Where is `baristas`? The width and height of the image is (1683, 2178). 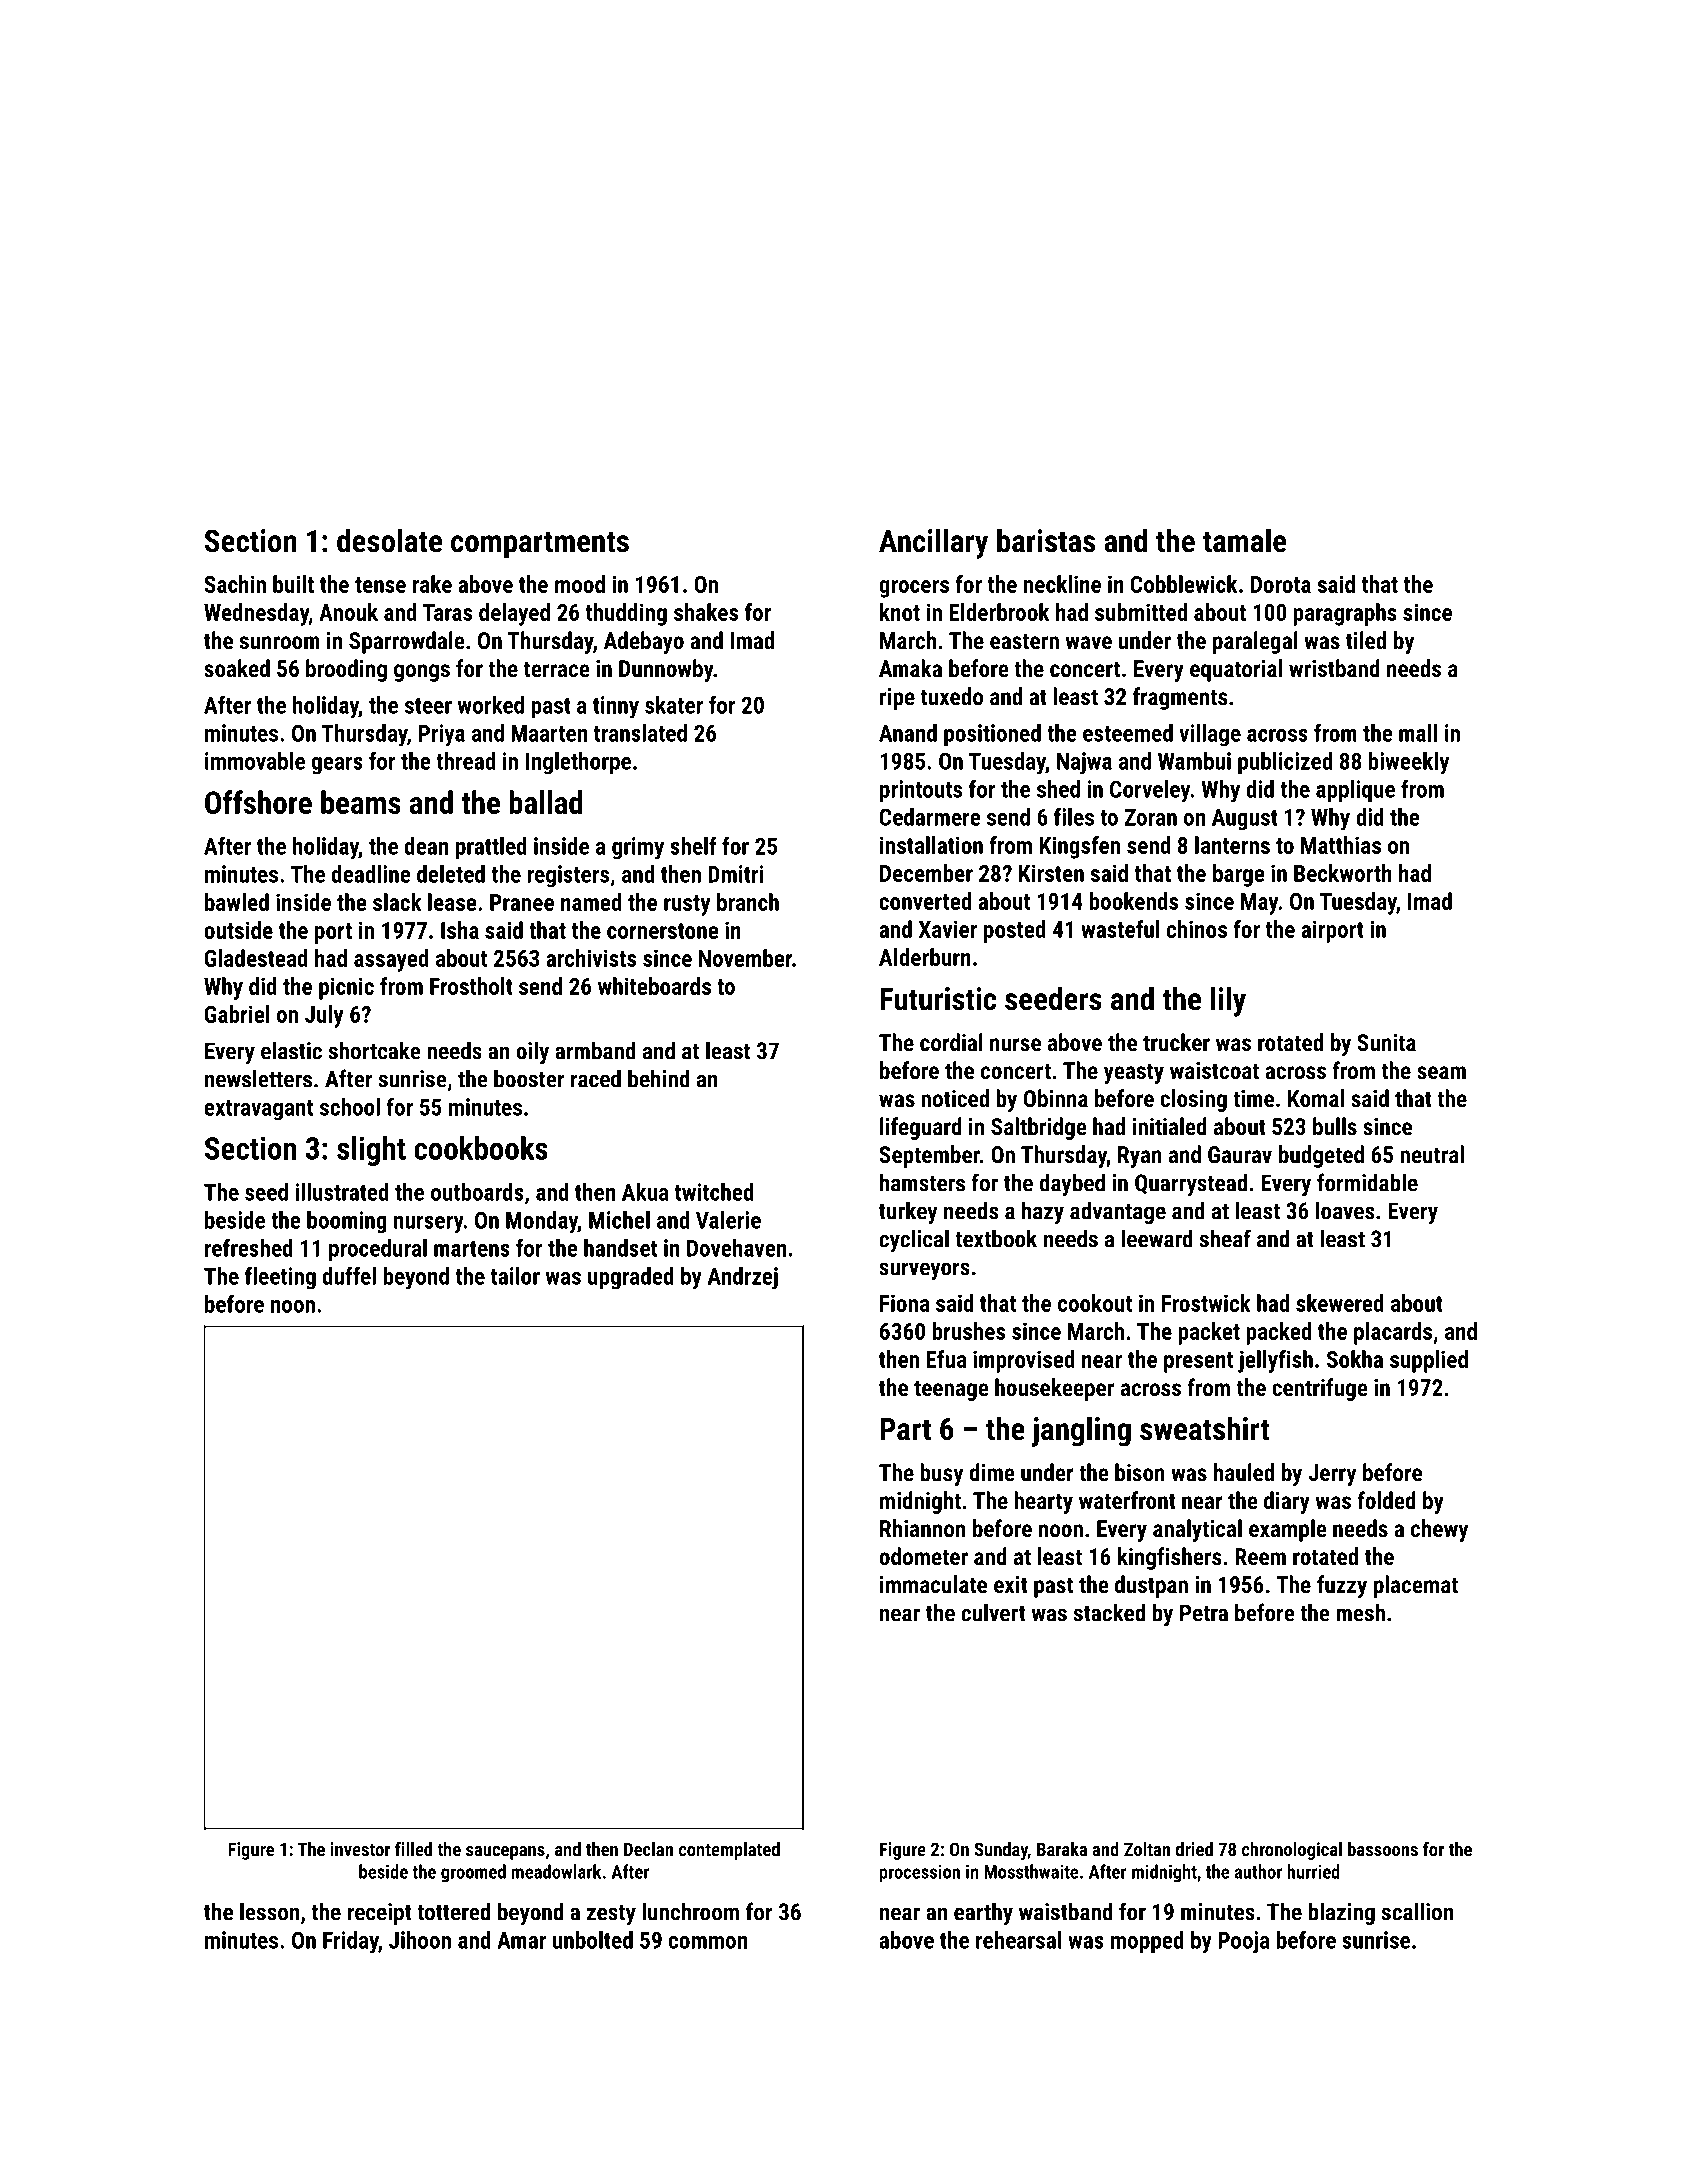
baristas is located at coordinates (1046, 540).
